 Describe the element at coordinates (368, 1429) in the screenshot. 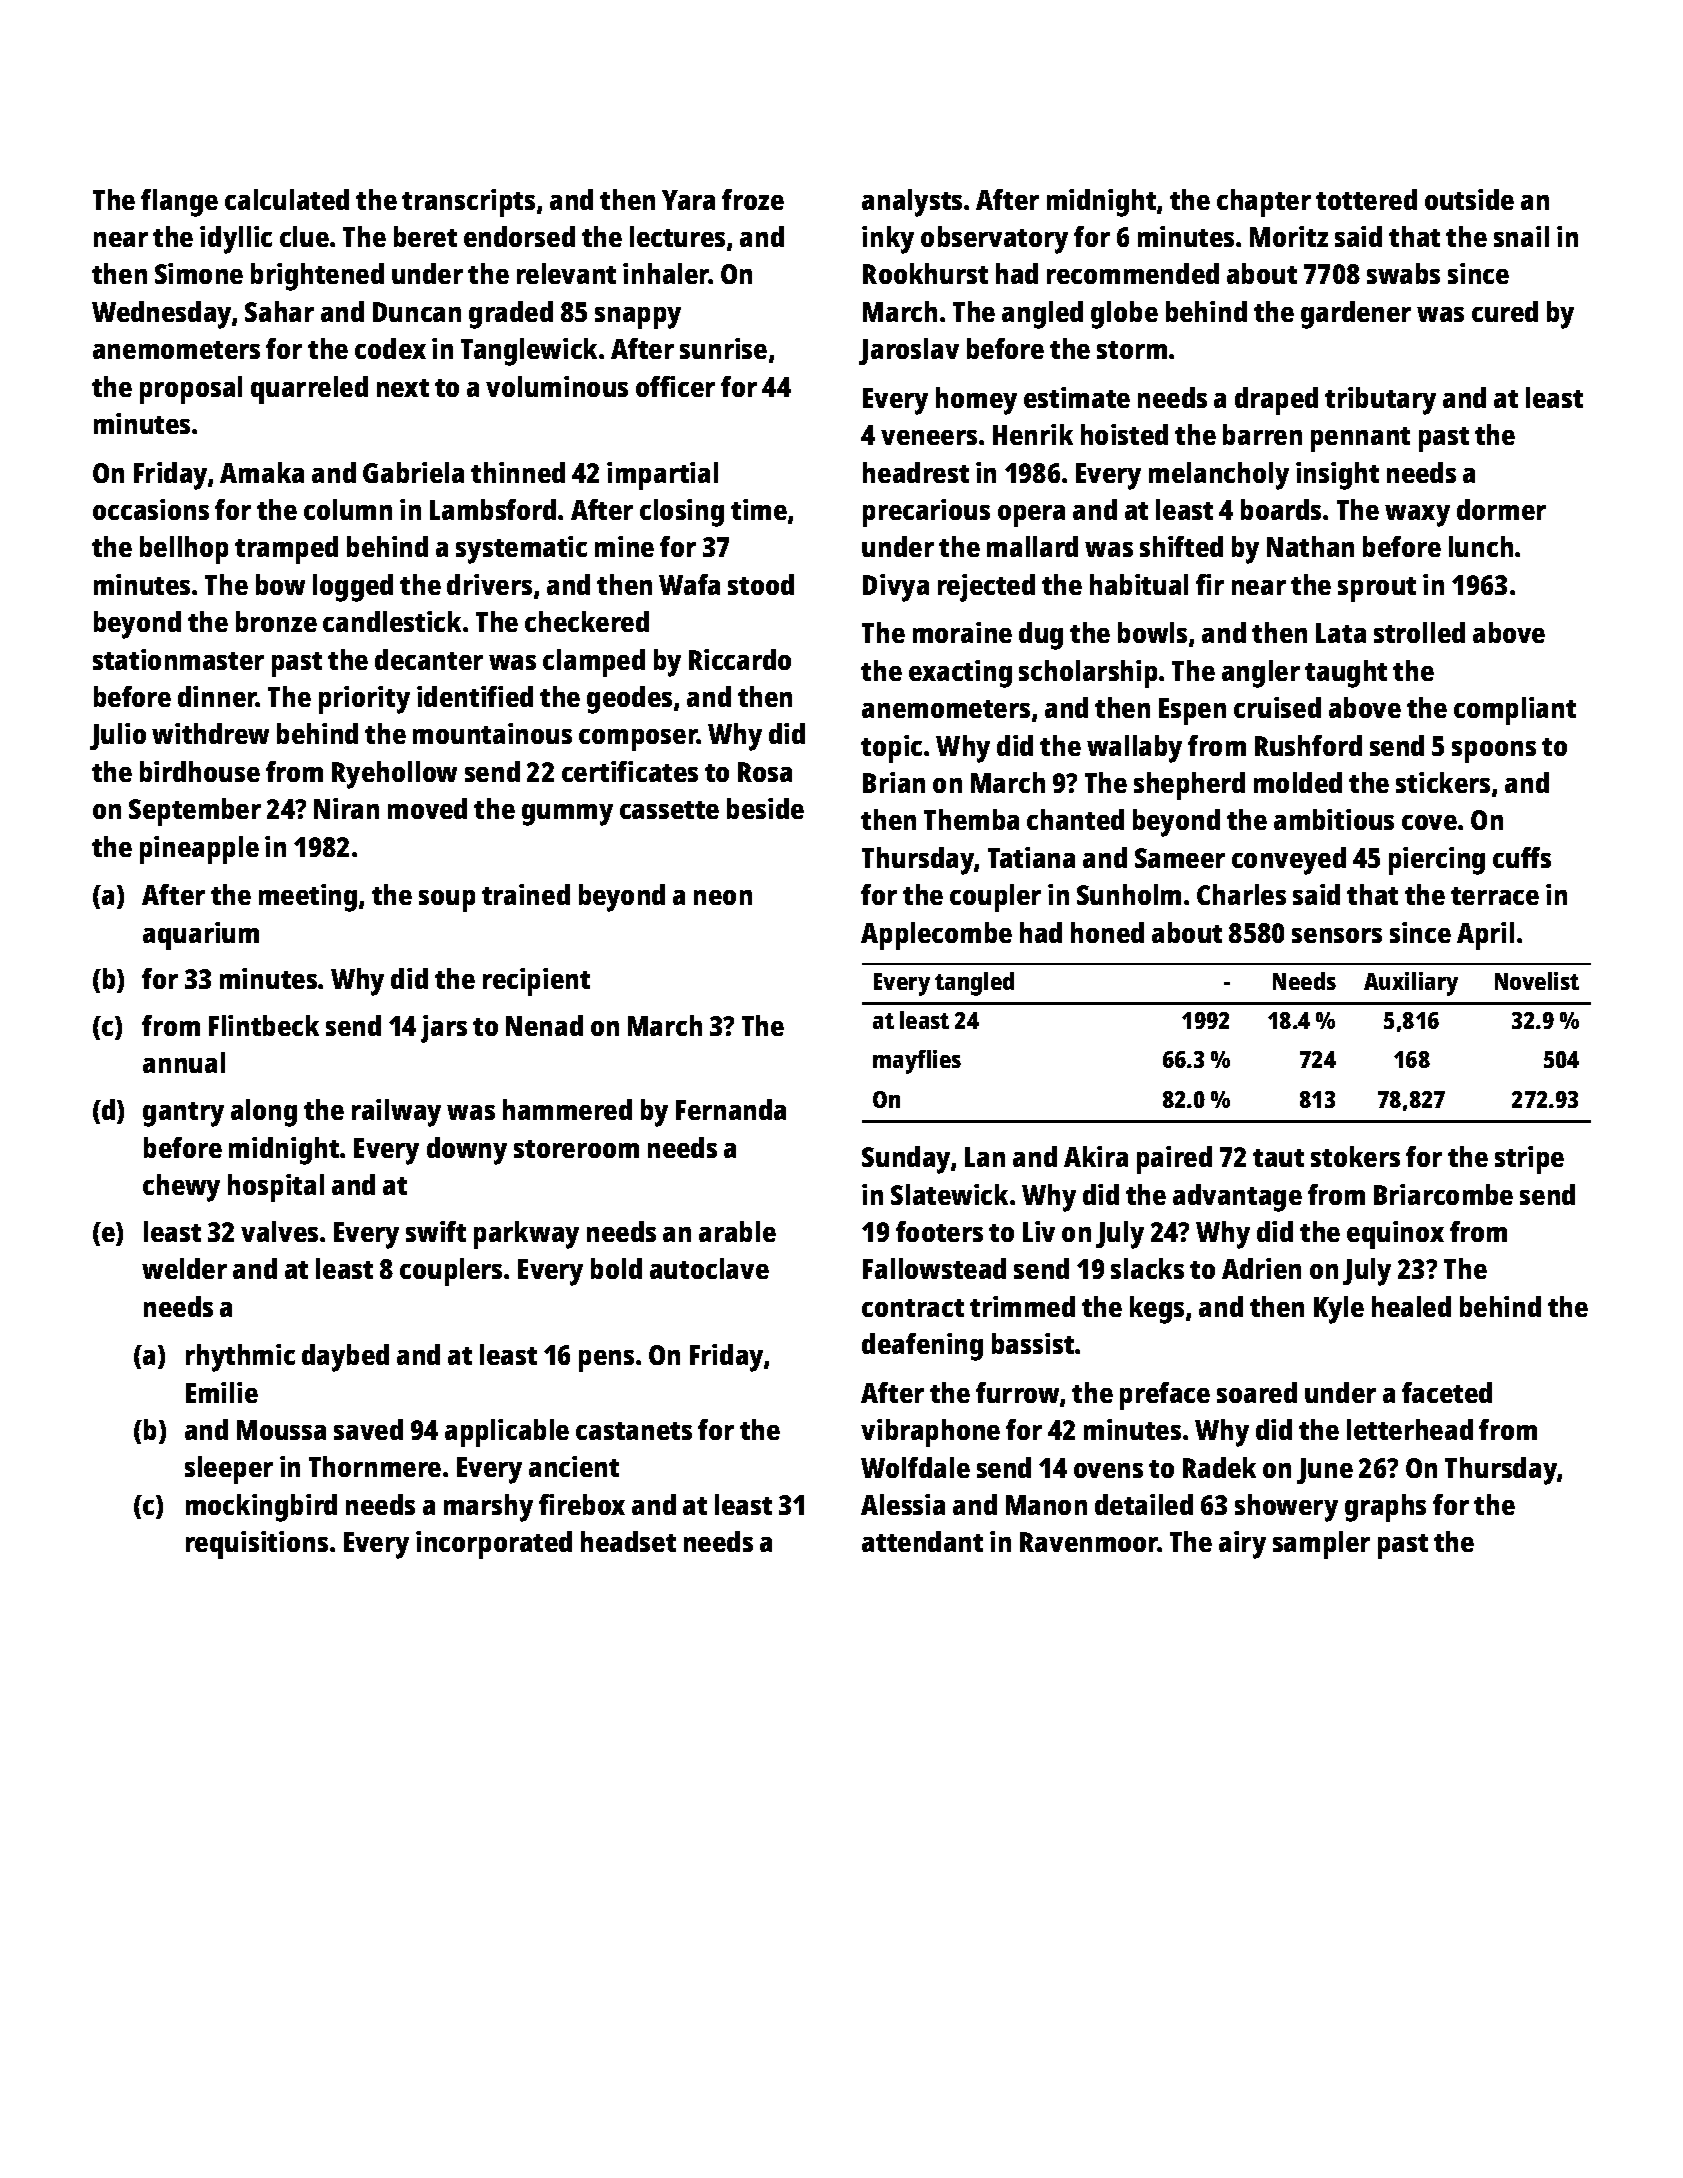

I see `saved` at that location.
